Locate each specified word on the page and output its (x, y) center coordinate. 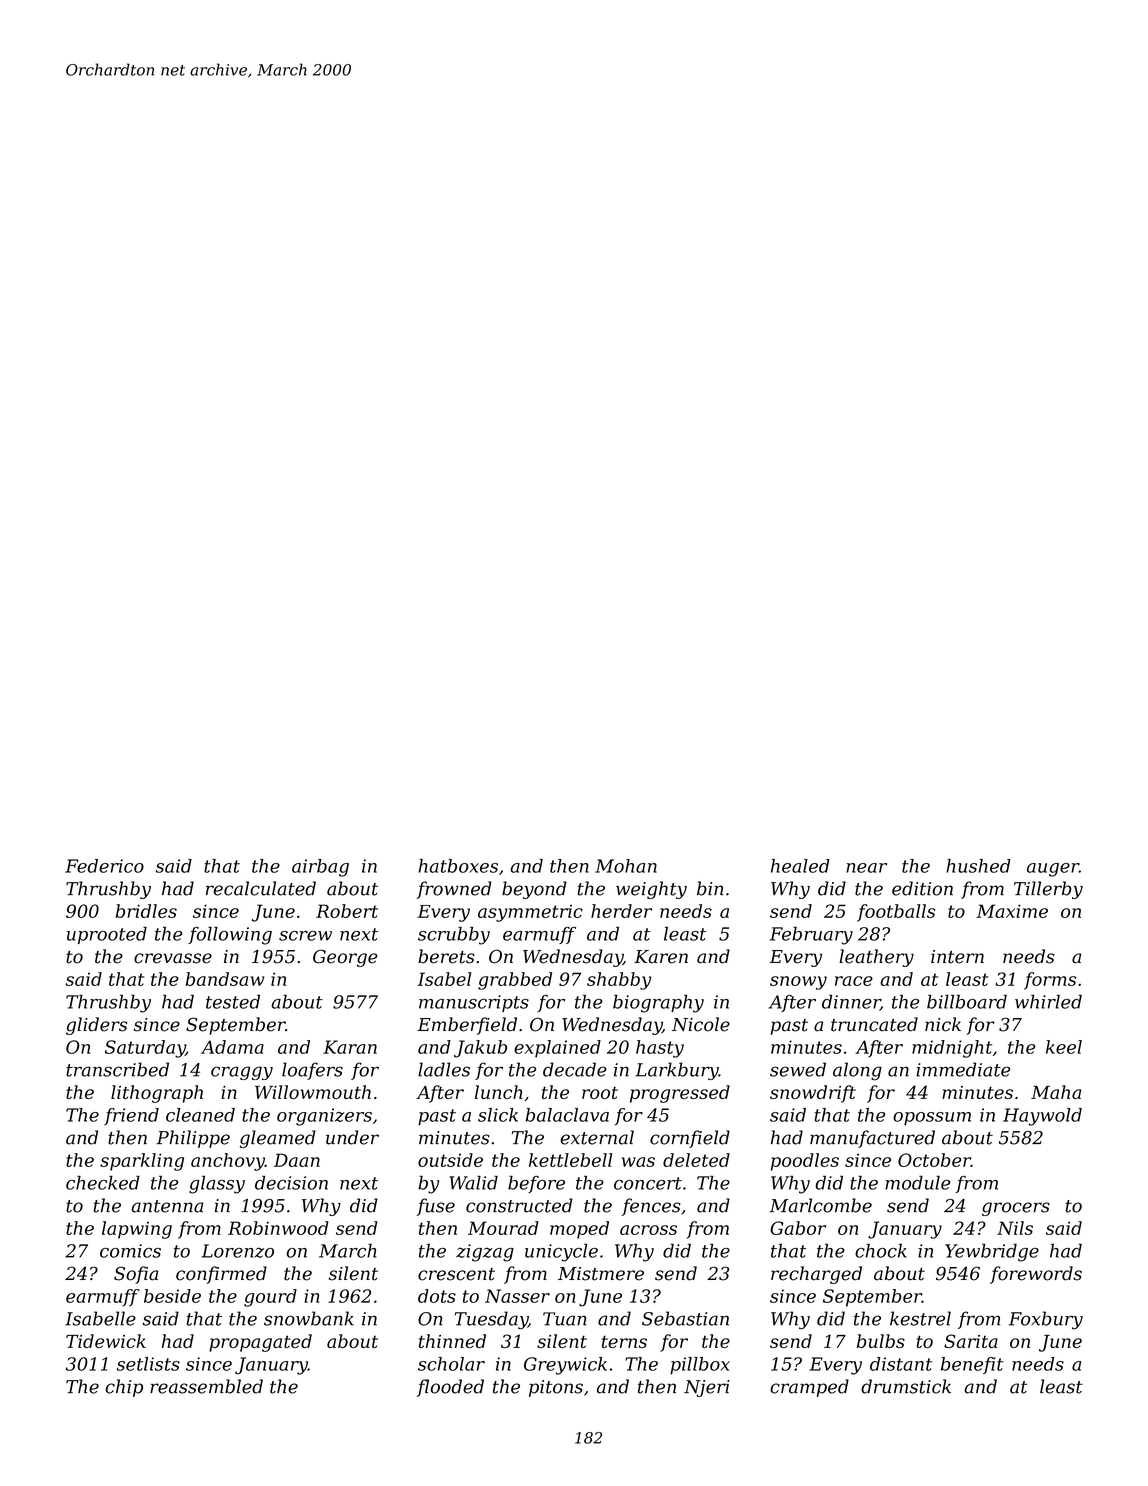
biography (658, 1004)
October (934, 1160)
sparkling (142, 1162)
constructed (519, 1205)
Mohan (626, 866)
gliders (96, 1026)
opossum (932, 1118)
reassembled (206, 1386)
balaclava (567, 1115)
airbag (320, 868)
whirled (1048, 1001)
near (866, 868)
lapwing (137, 1230)
